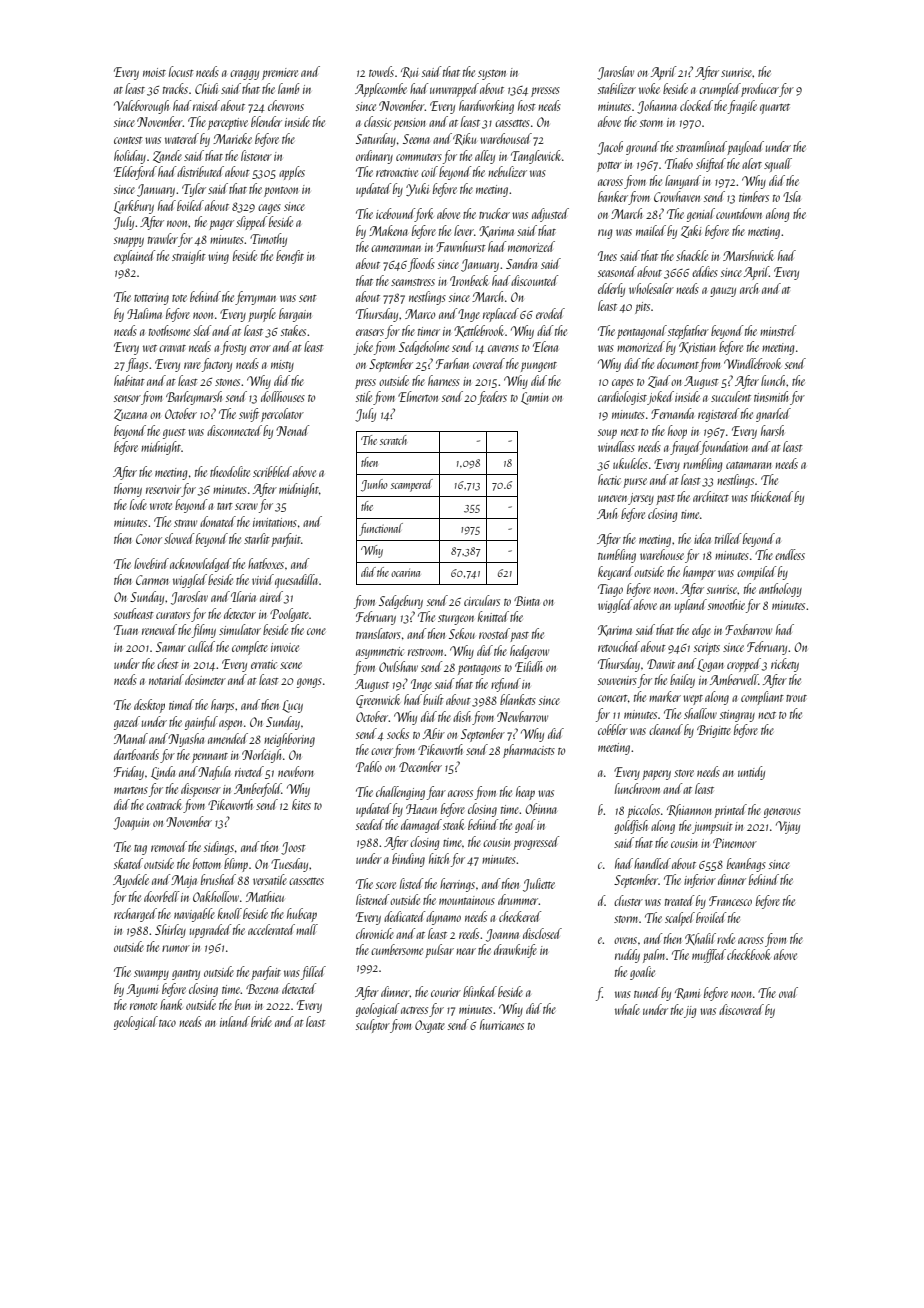 The image size is (924, 1308). What do you see at coordinates (186, 975) in the screenshot?
I see `gantry` at bounding box center [186, 975].
